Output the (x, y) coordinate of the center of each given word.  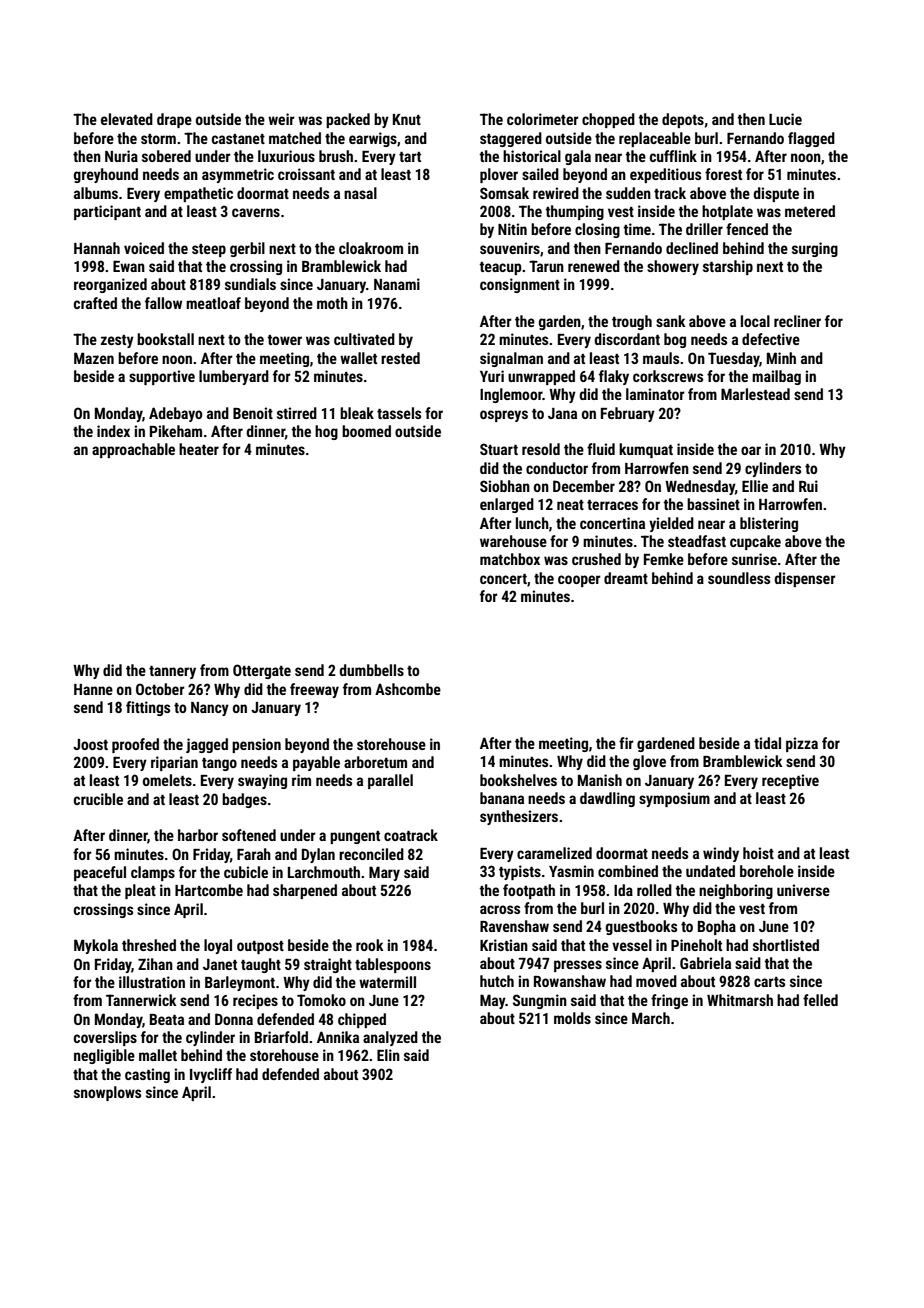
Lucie (785, 119)
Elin (388, 1055)
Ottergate (262, 671)
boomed (366, 431)
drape (174, 120)
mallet (158, 1055)
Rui (808, 486)
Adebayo (176, 414)
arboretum (375, 762)
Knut (407, 119)
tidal (767, 743)
